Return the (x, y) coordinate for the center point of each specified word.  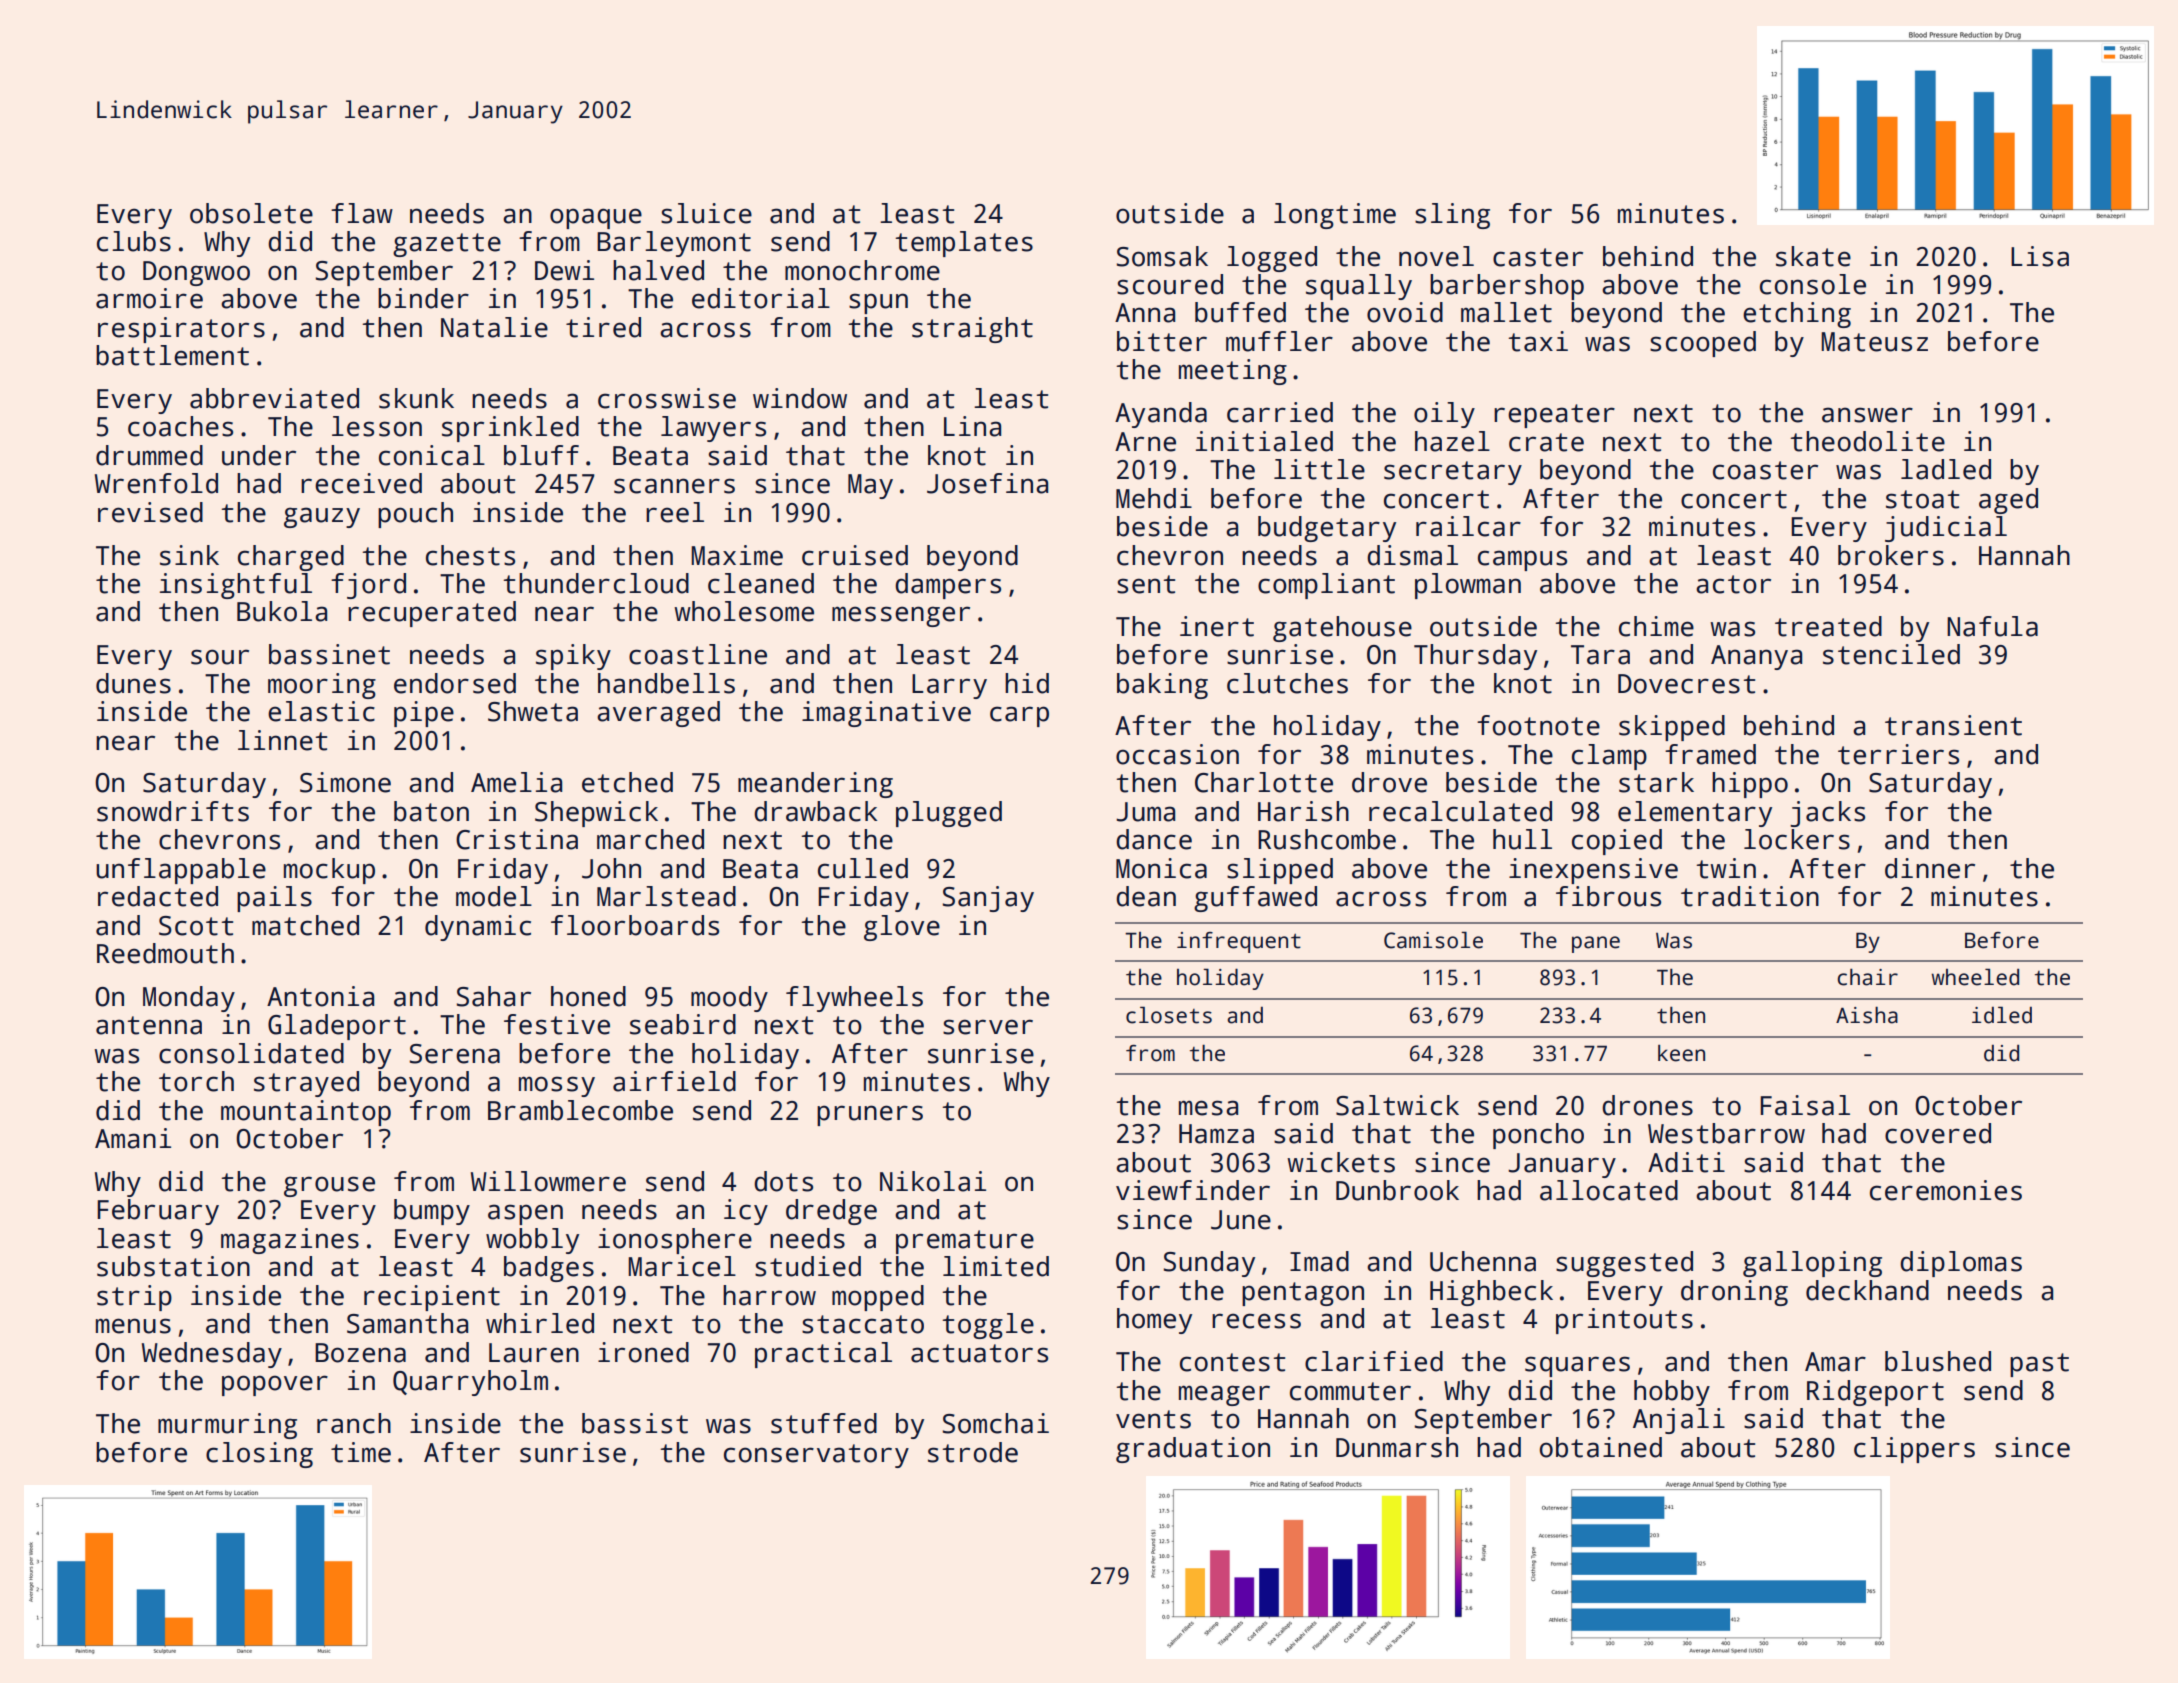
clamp (1609, 757)
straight (972, 330)
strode (973, 1452)
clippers (1914, 1450)
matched (305, 925)
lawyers (713, 429)
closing (259, 1455)
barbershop (1507, 287)
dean (1146, 896)
